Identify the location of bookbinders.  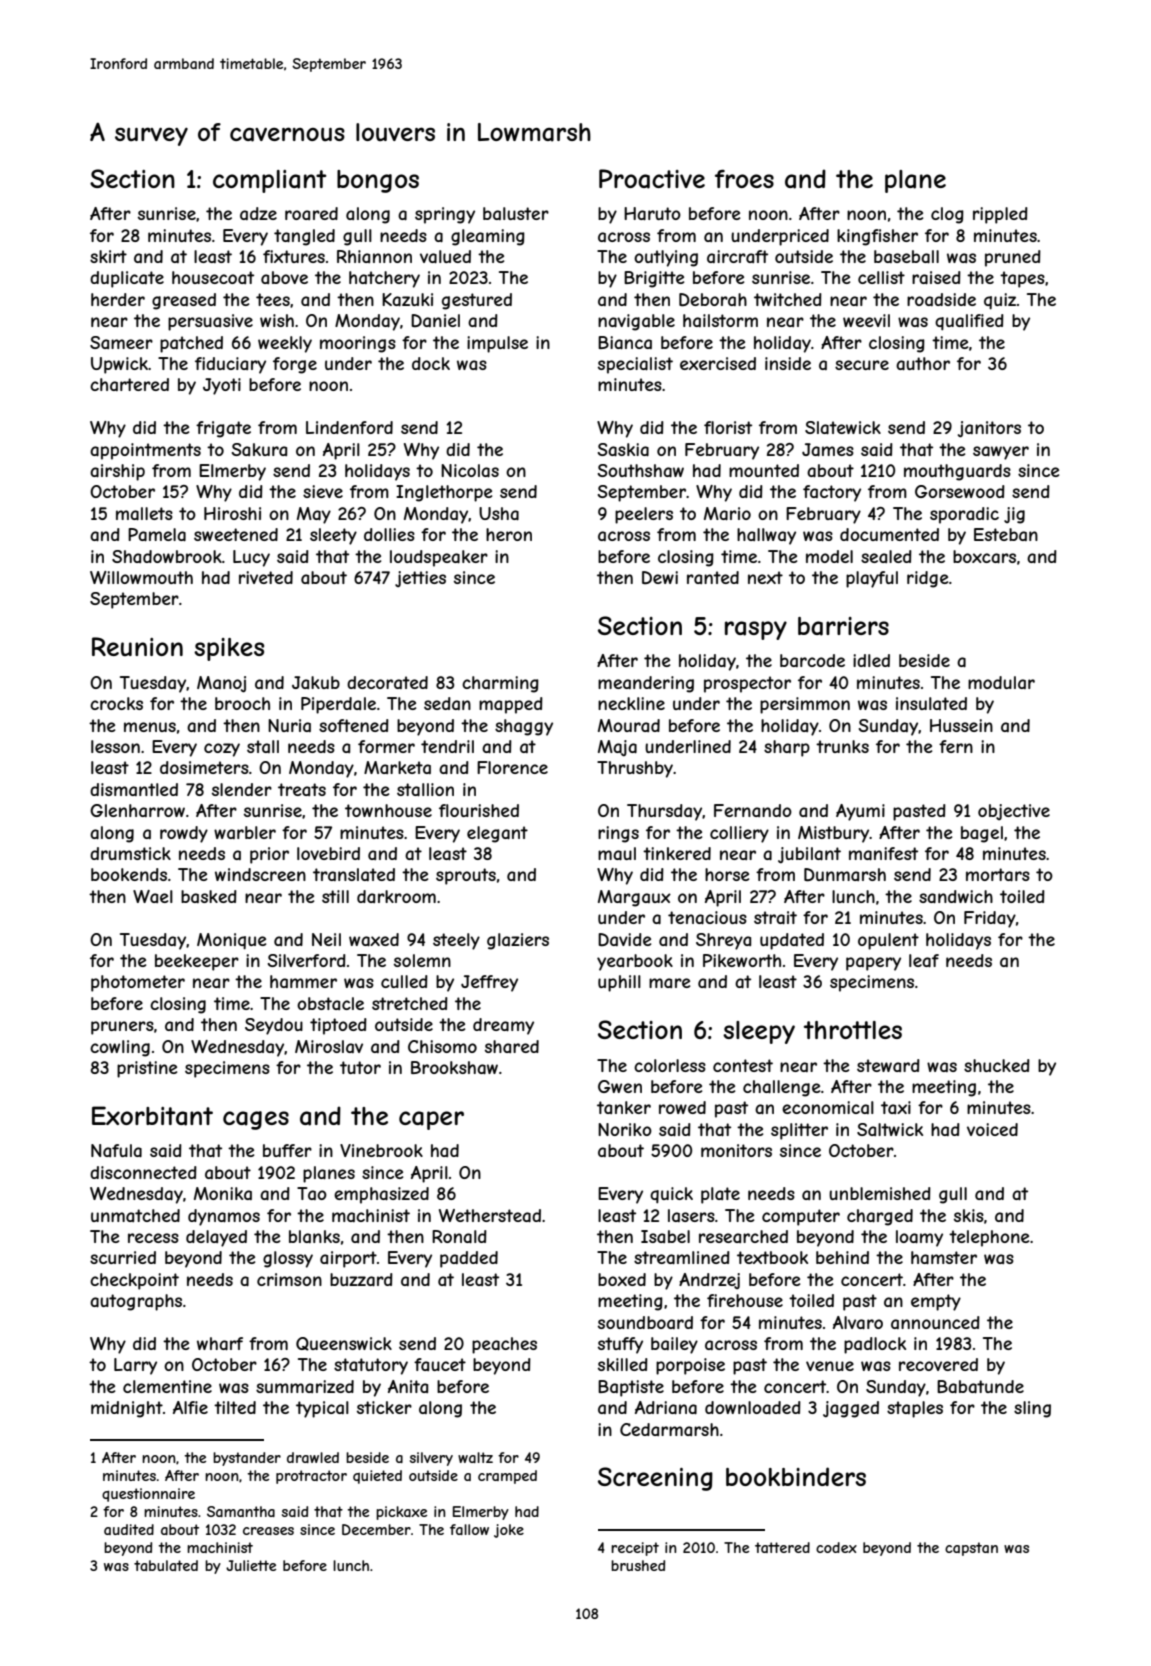
(796, 1476).
